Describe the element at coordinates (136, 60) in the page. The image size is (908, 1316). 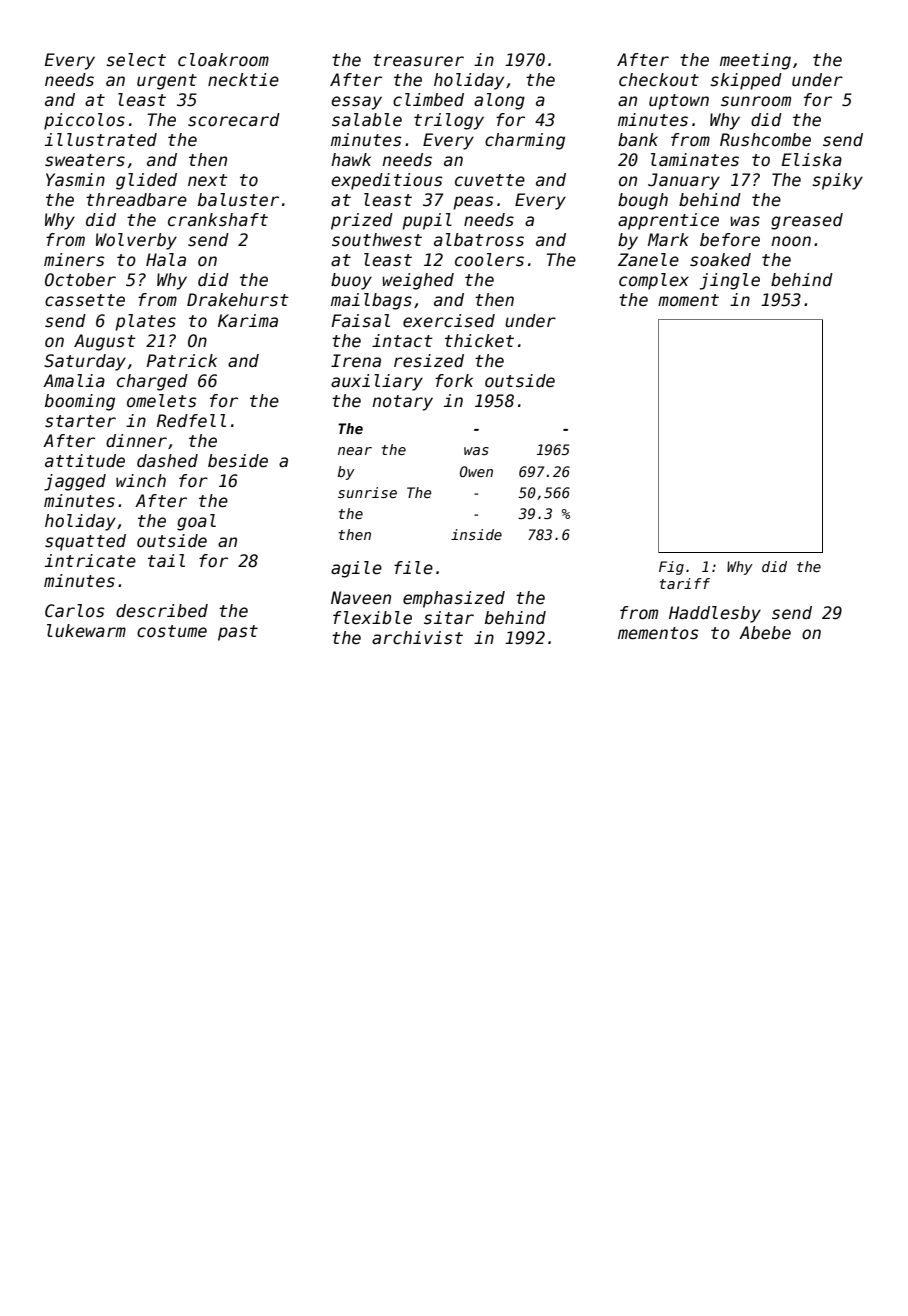
I see `select` at that location.
